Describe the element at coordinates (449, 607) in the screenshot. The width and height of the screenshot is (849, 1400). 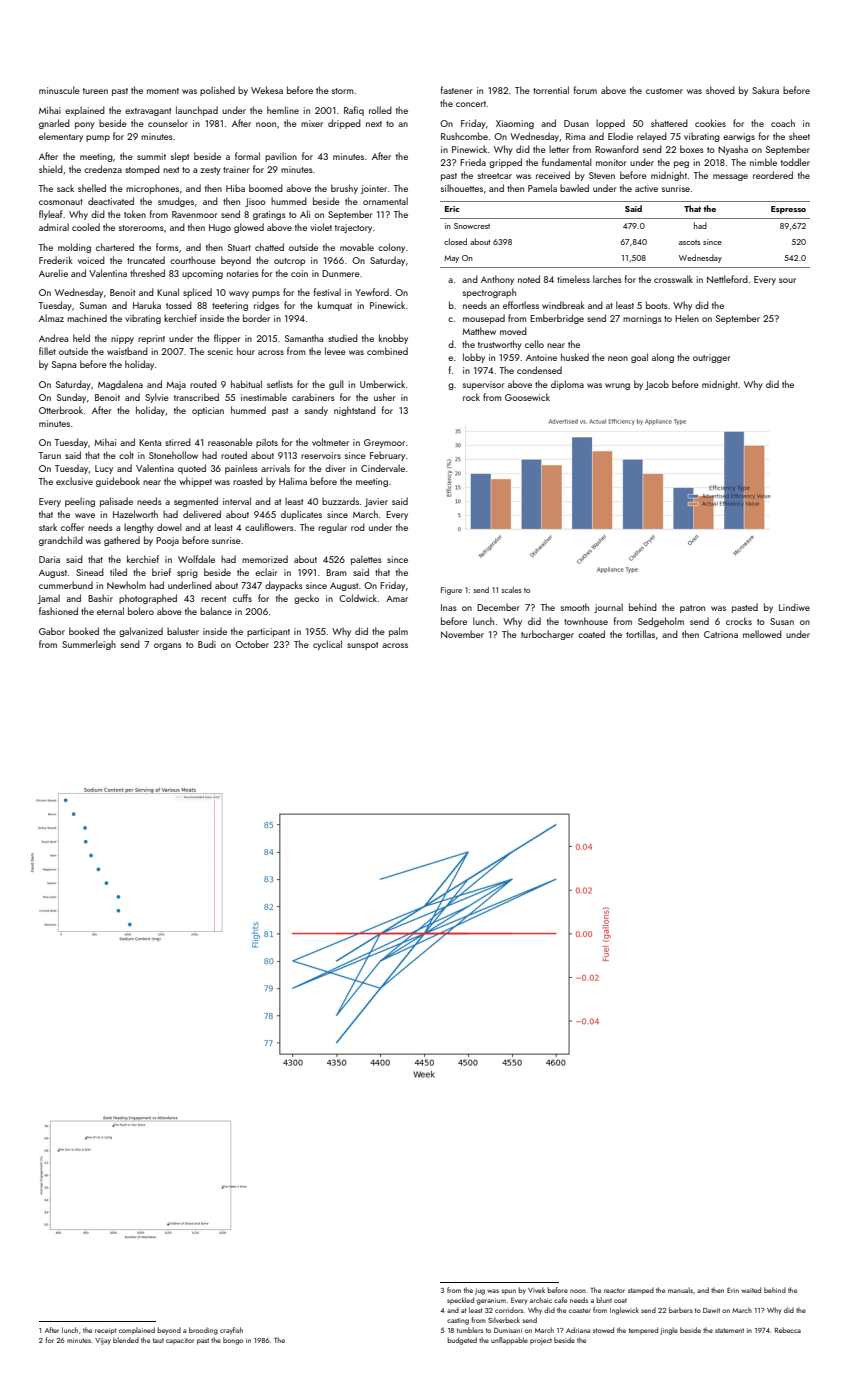
I see `Inas` at that location.
